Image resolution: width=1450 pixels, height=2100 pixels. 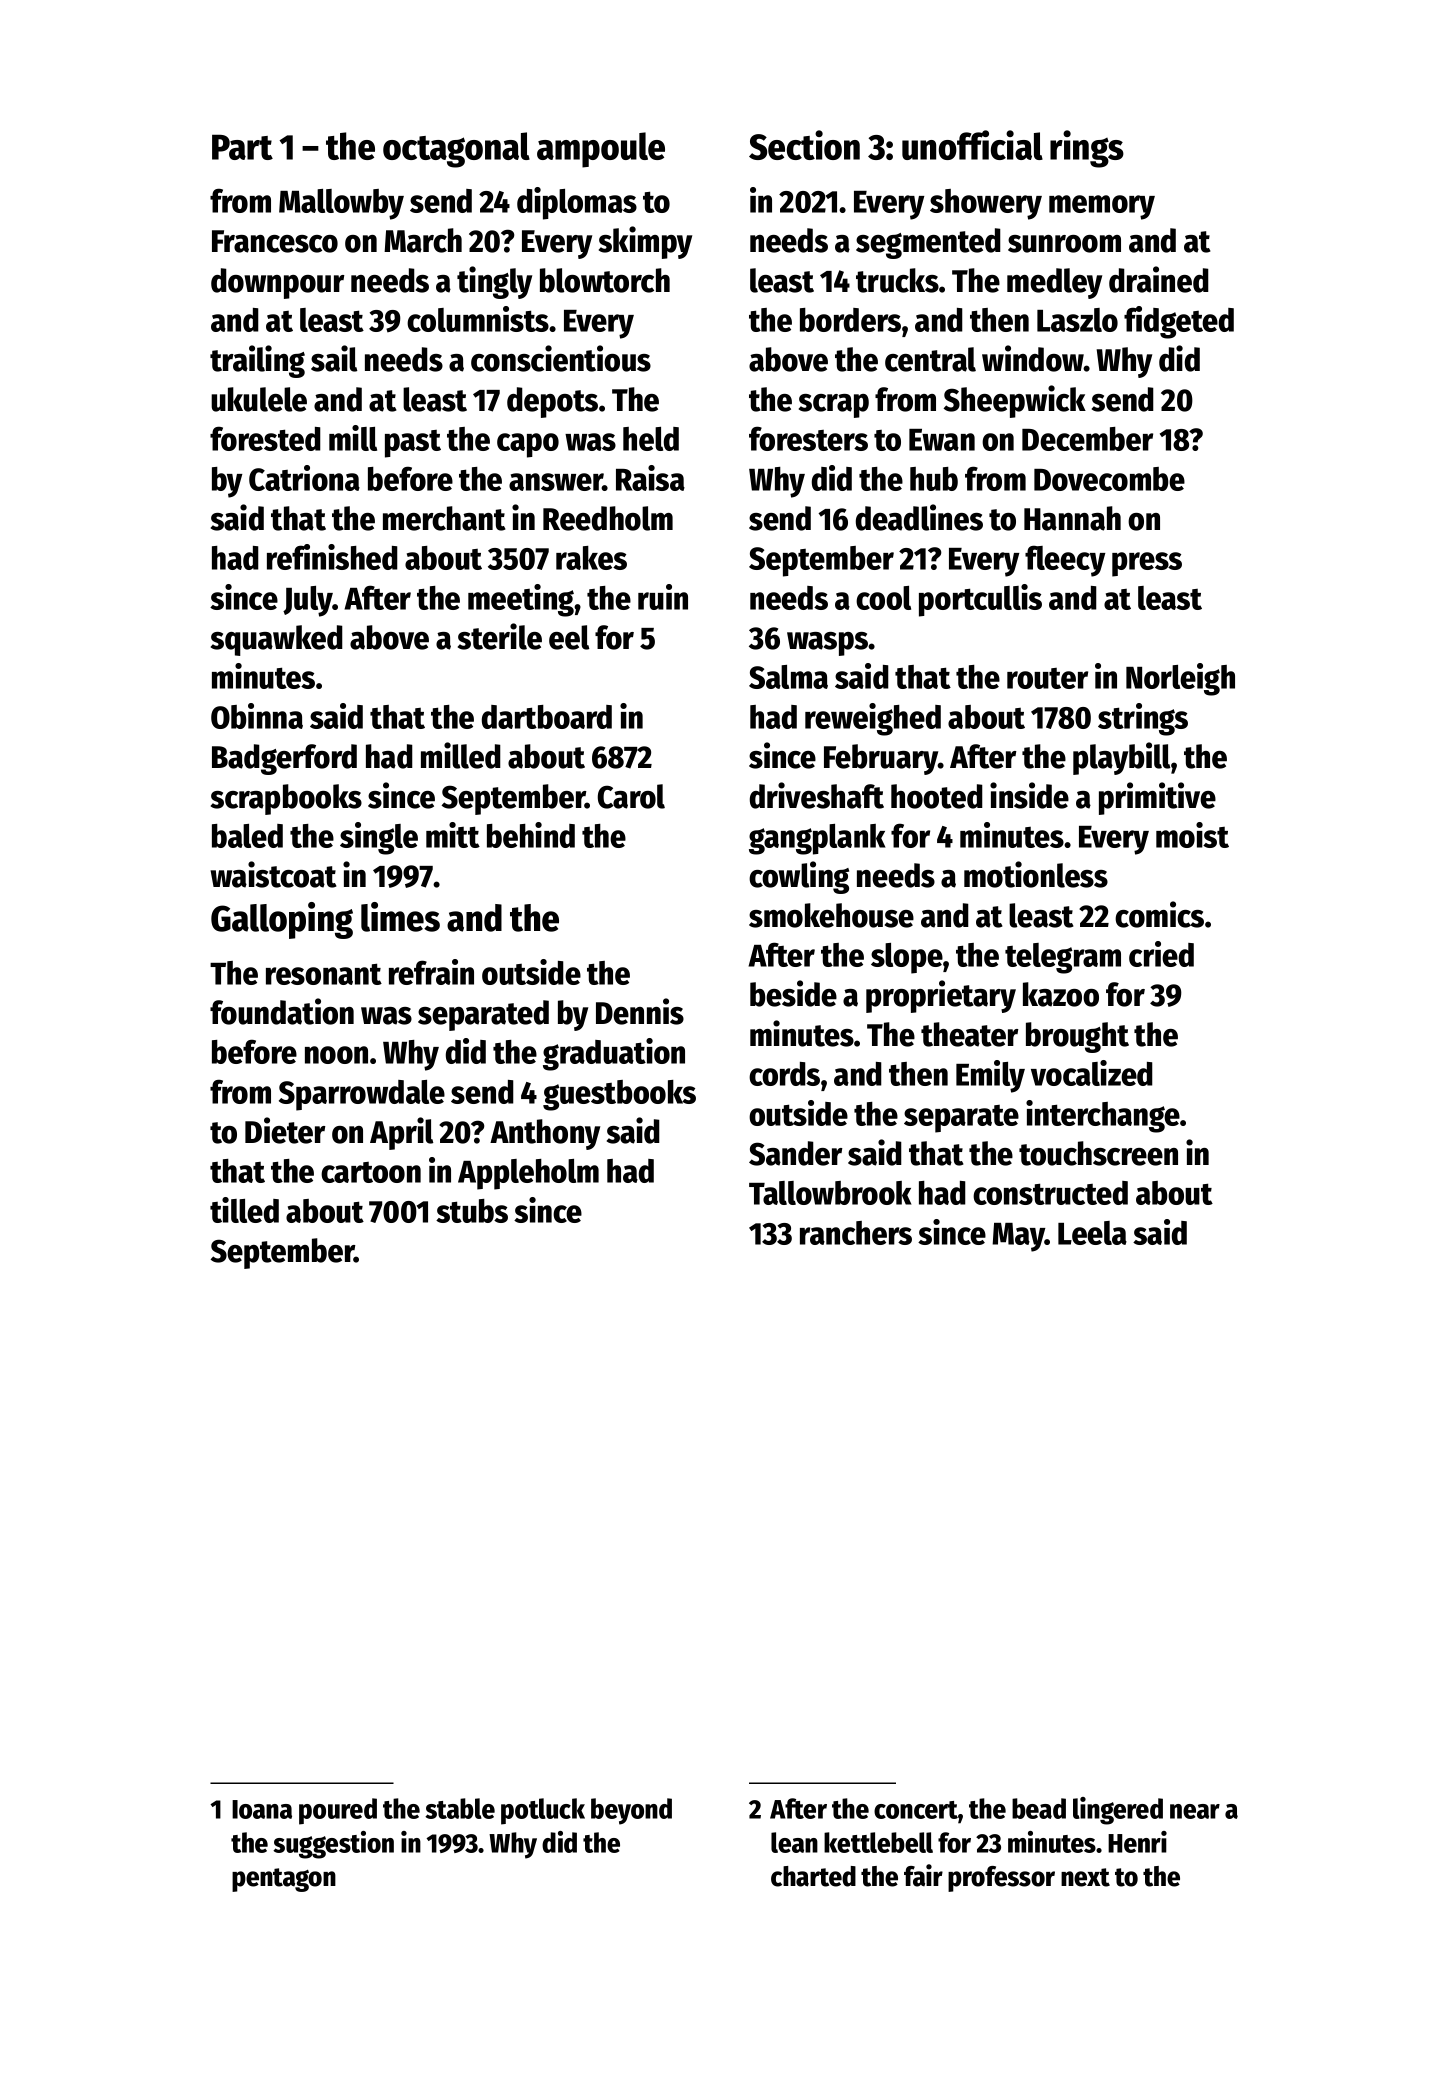 What do you see at coordinates (1159, 914) in the image?
I see `comics` at bounding box center [1159, 914].
